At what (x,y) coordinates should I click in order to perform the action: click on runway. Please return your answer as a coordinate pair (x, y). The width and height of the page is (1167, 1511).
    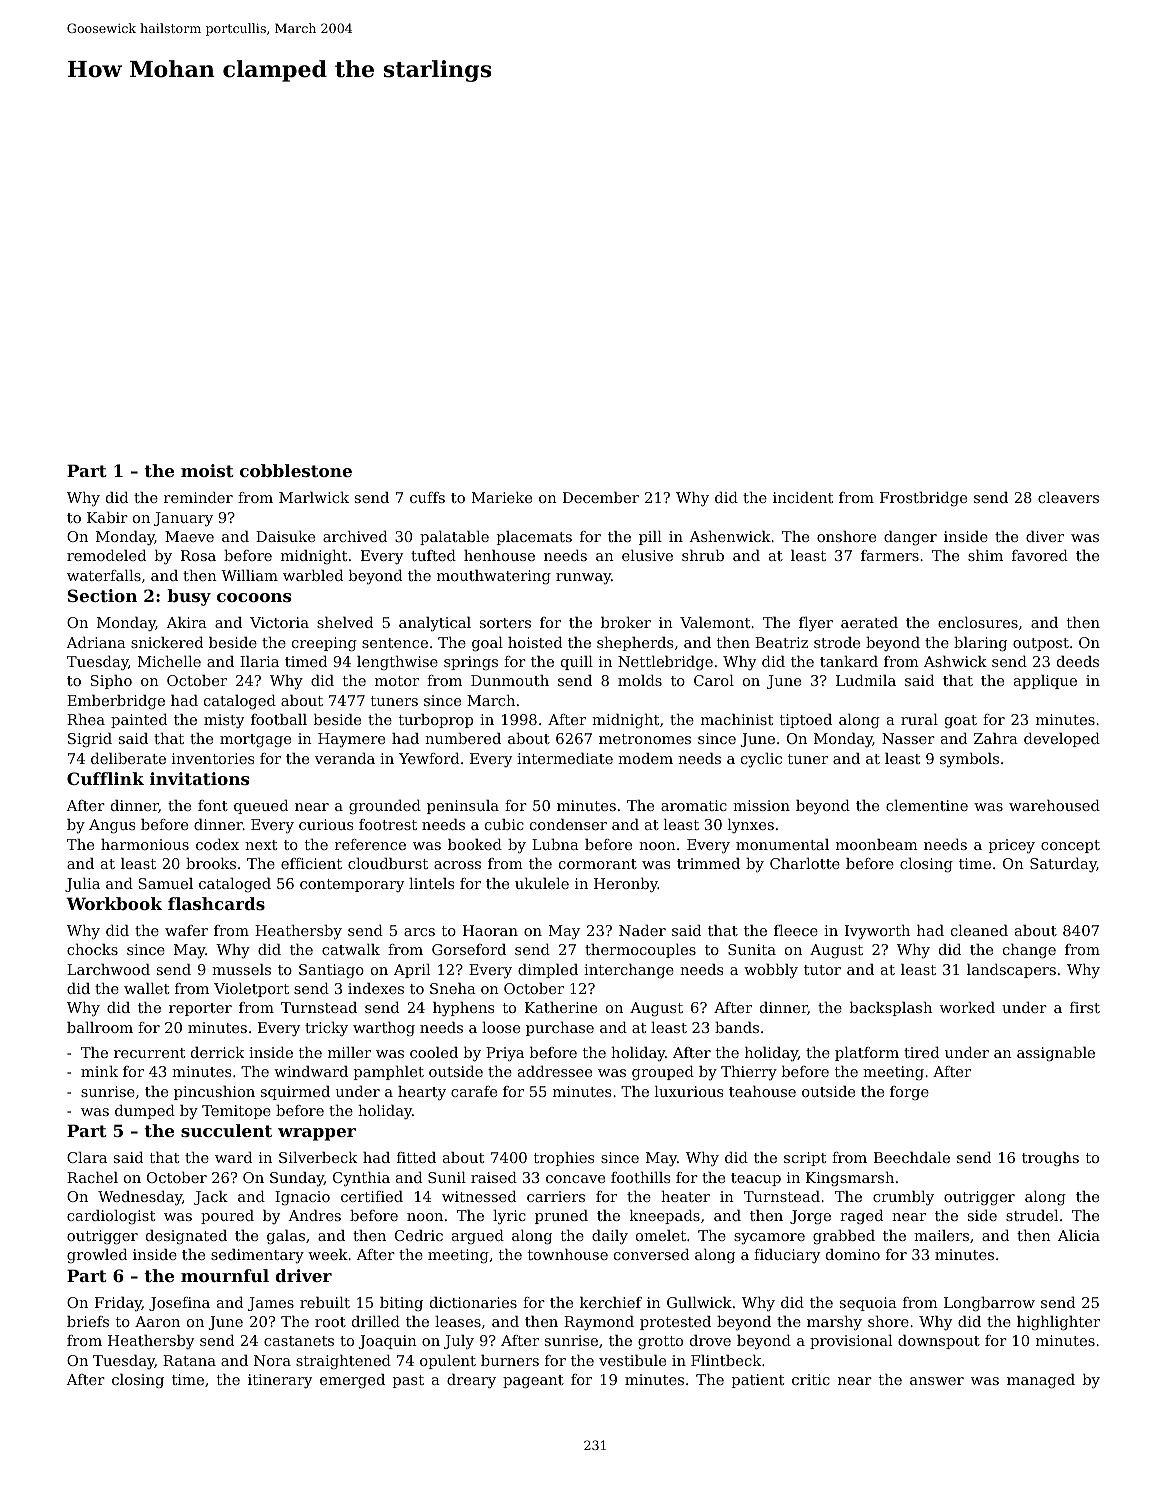
    Looking at the image, I should click on (583, 578).
